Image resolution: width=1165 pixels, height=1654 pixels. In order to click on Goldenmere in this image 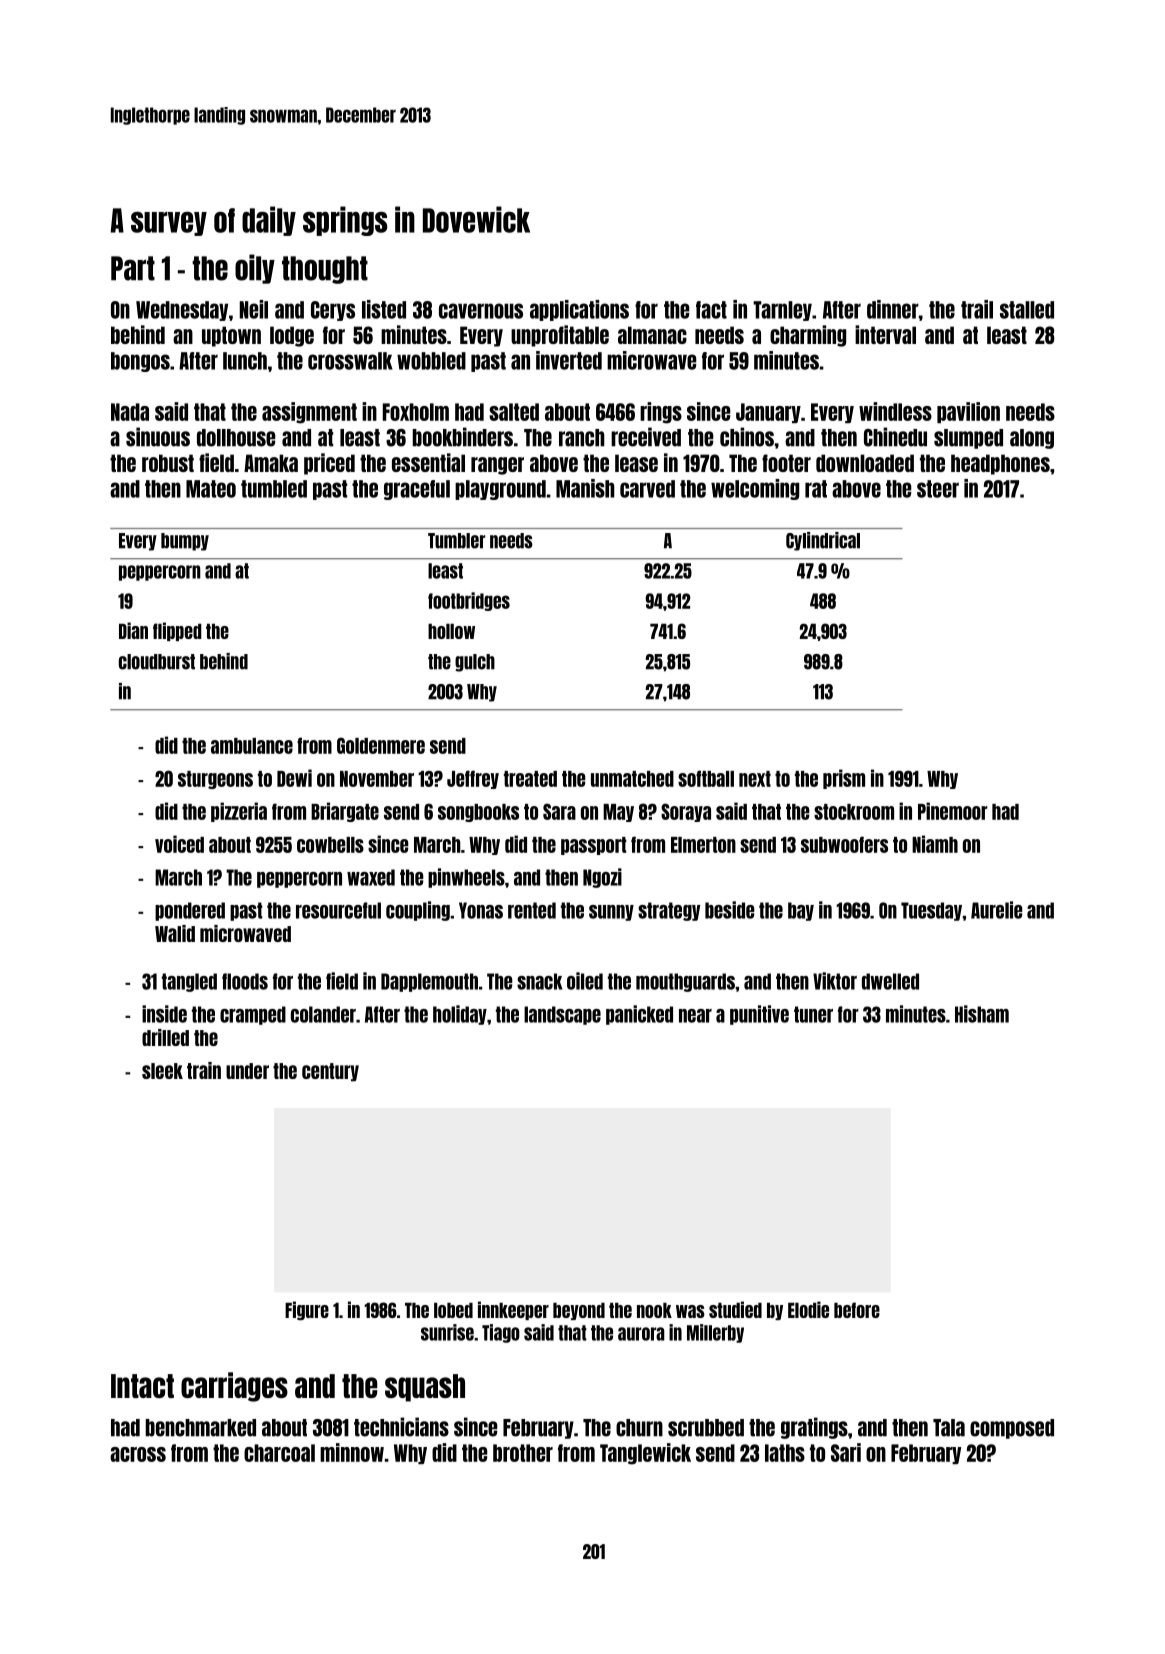, I will do `click(381, 745)`.
